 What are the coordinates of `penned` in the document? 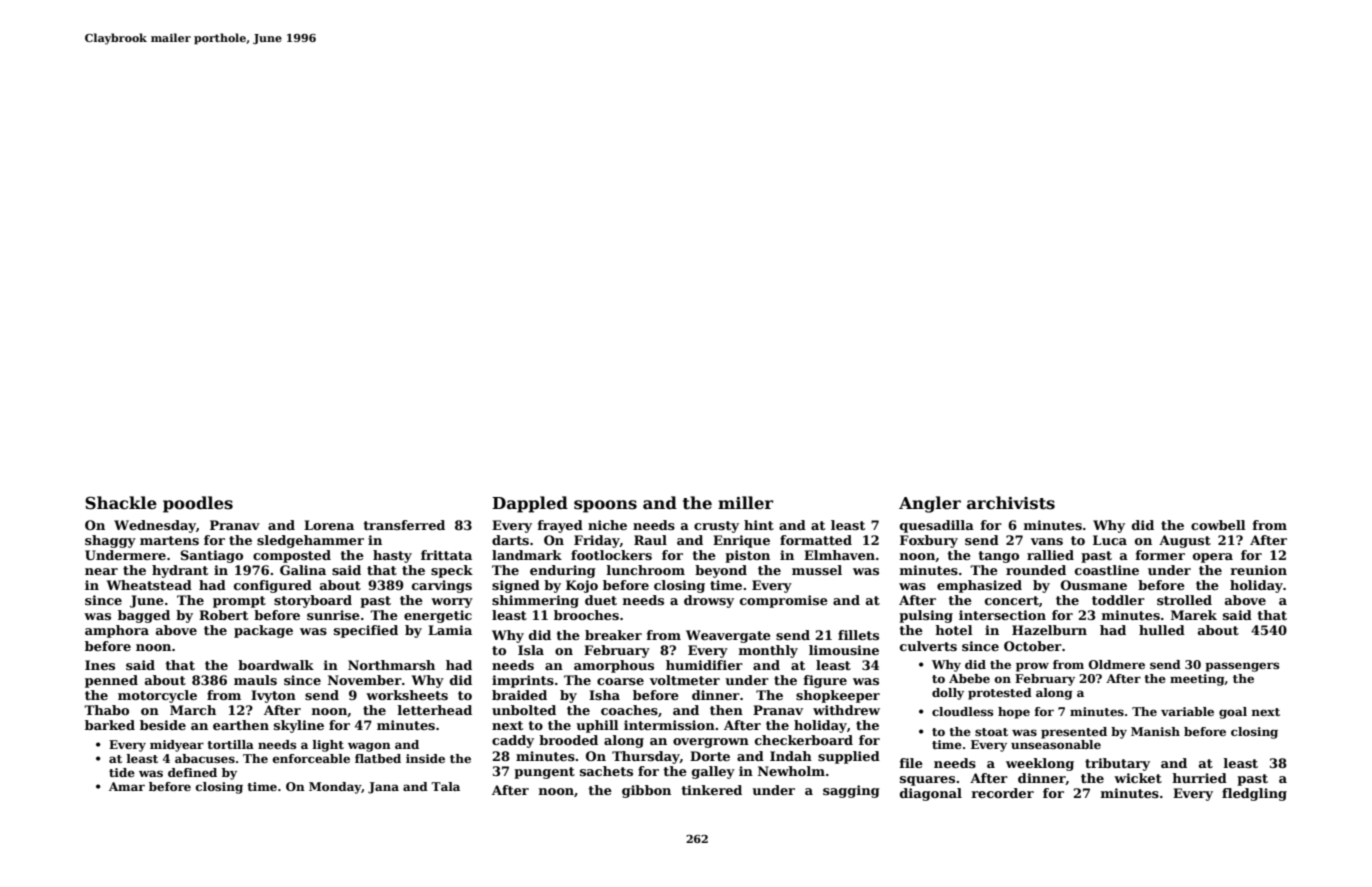 It's located at (111, 681).
